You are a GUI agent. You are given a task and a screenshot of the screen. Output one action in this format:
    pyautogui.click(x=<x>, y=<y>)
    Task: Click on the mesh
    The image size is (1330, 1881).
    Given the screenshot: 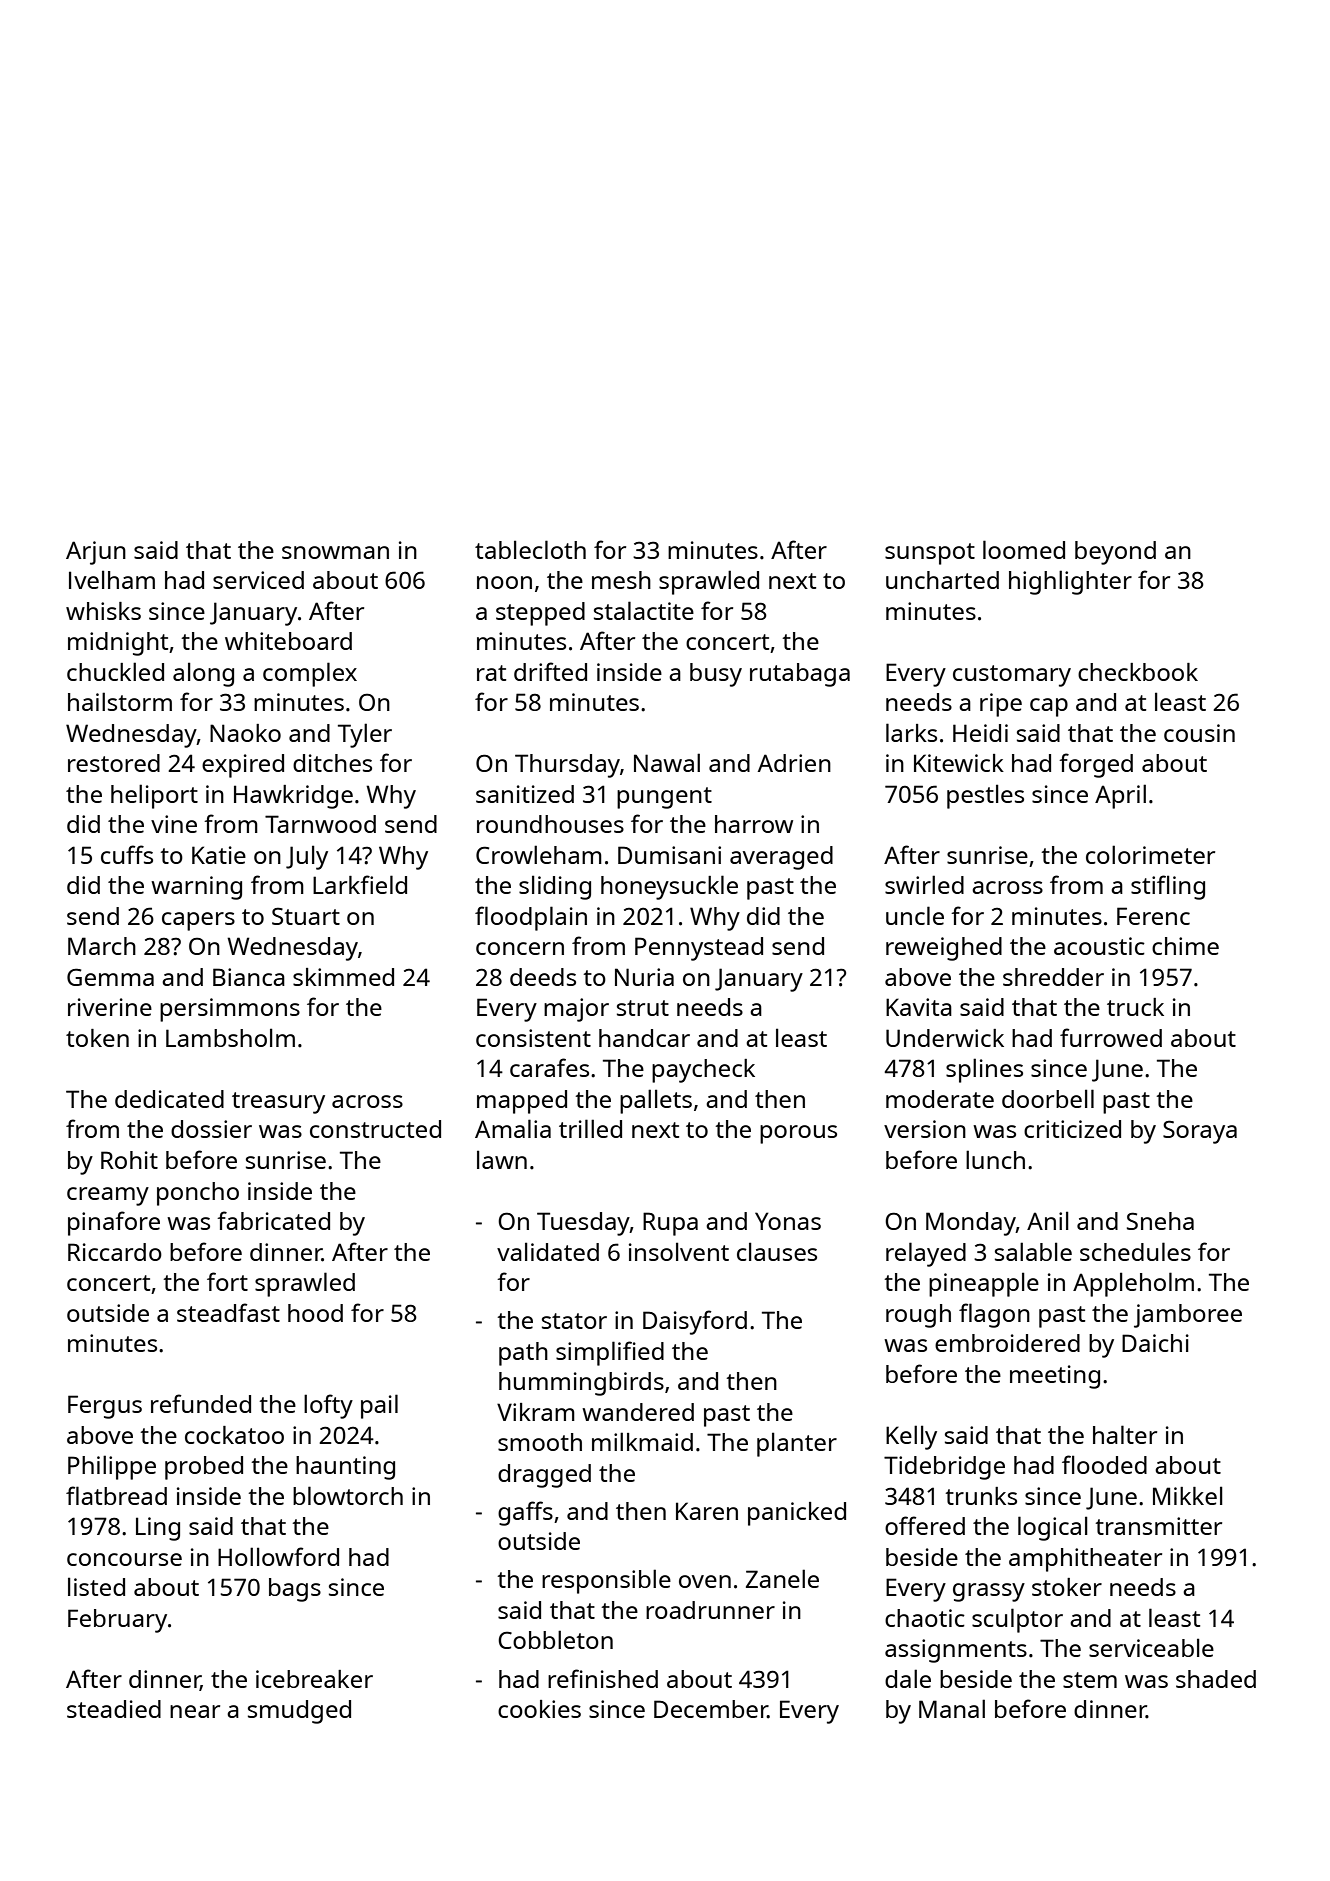 What is the action you would take?
    pyautogui.click(x=621, y=580)
